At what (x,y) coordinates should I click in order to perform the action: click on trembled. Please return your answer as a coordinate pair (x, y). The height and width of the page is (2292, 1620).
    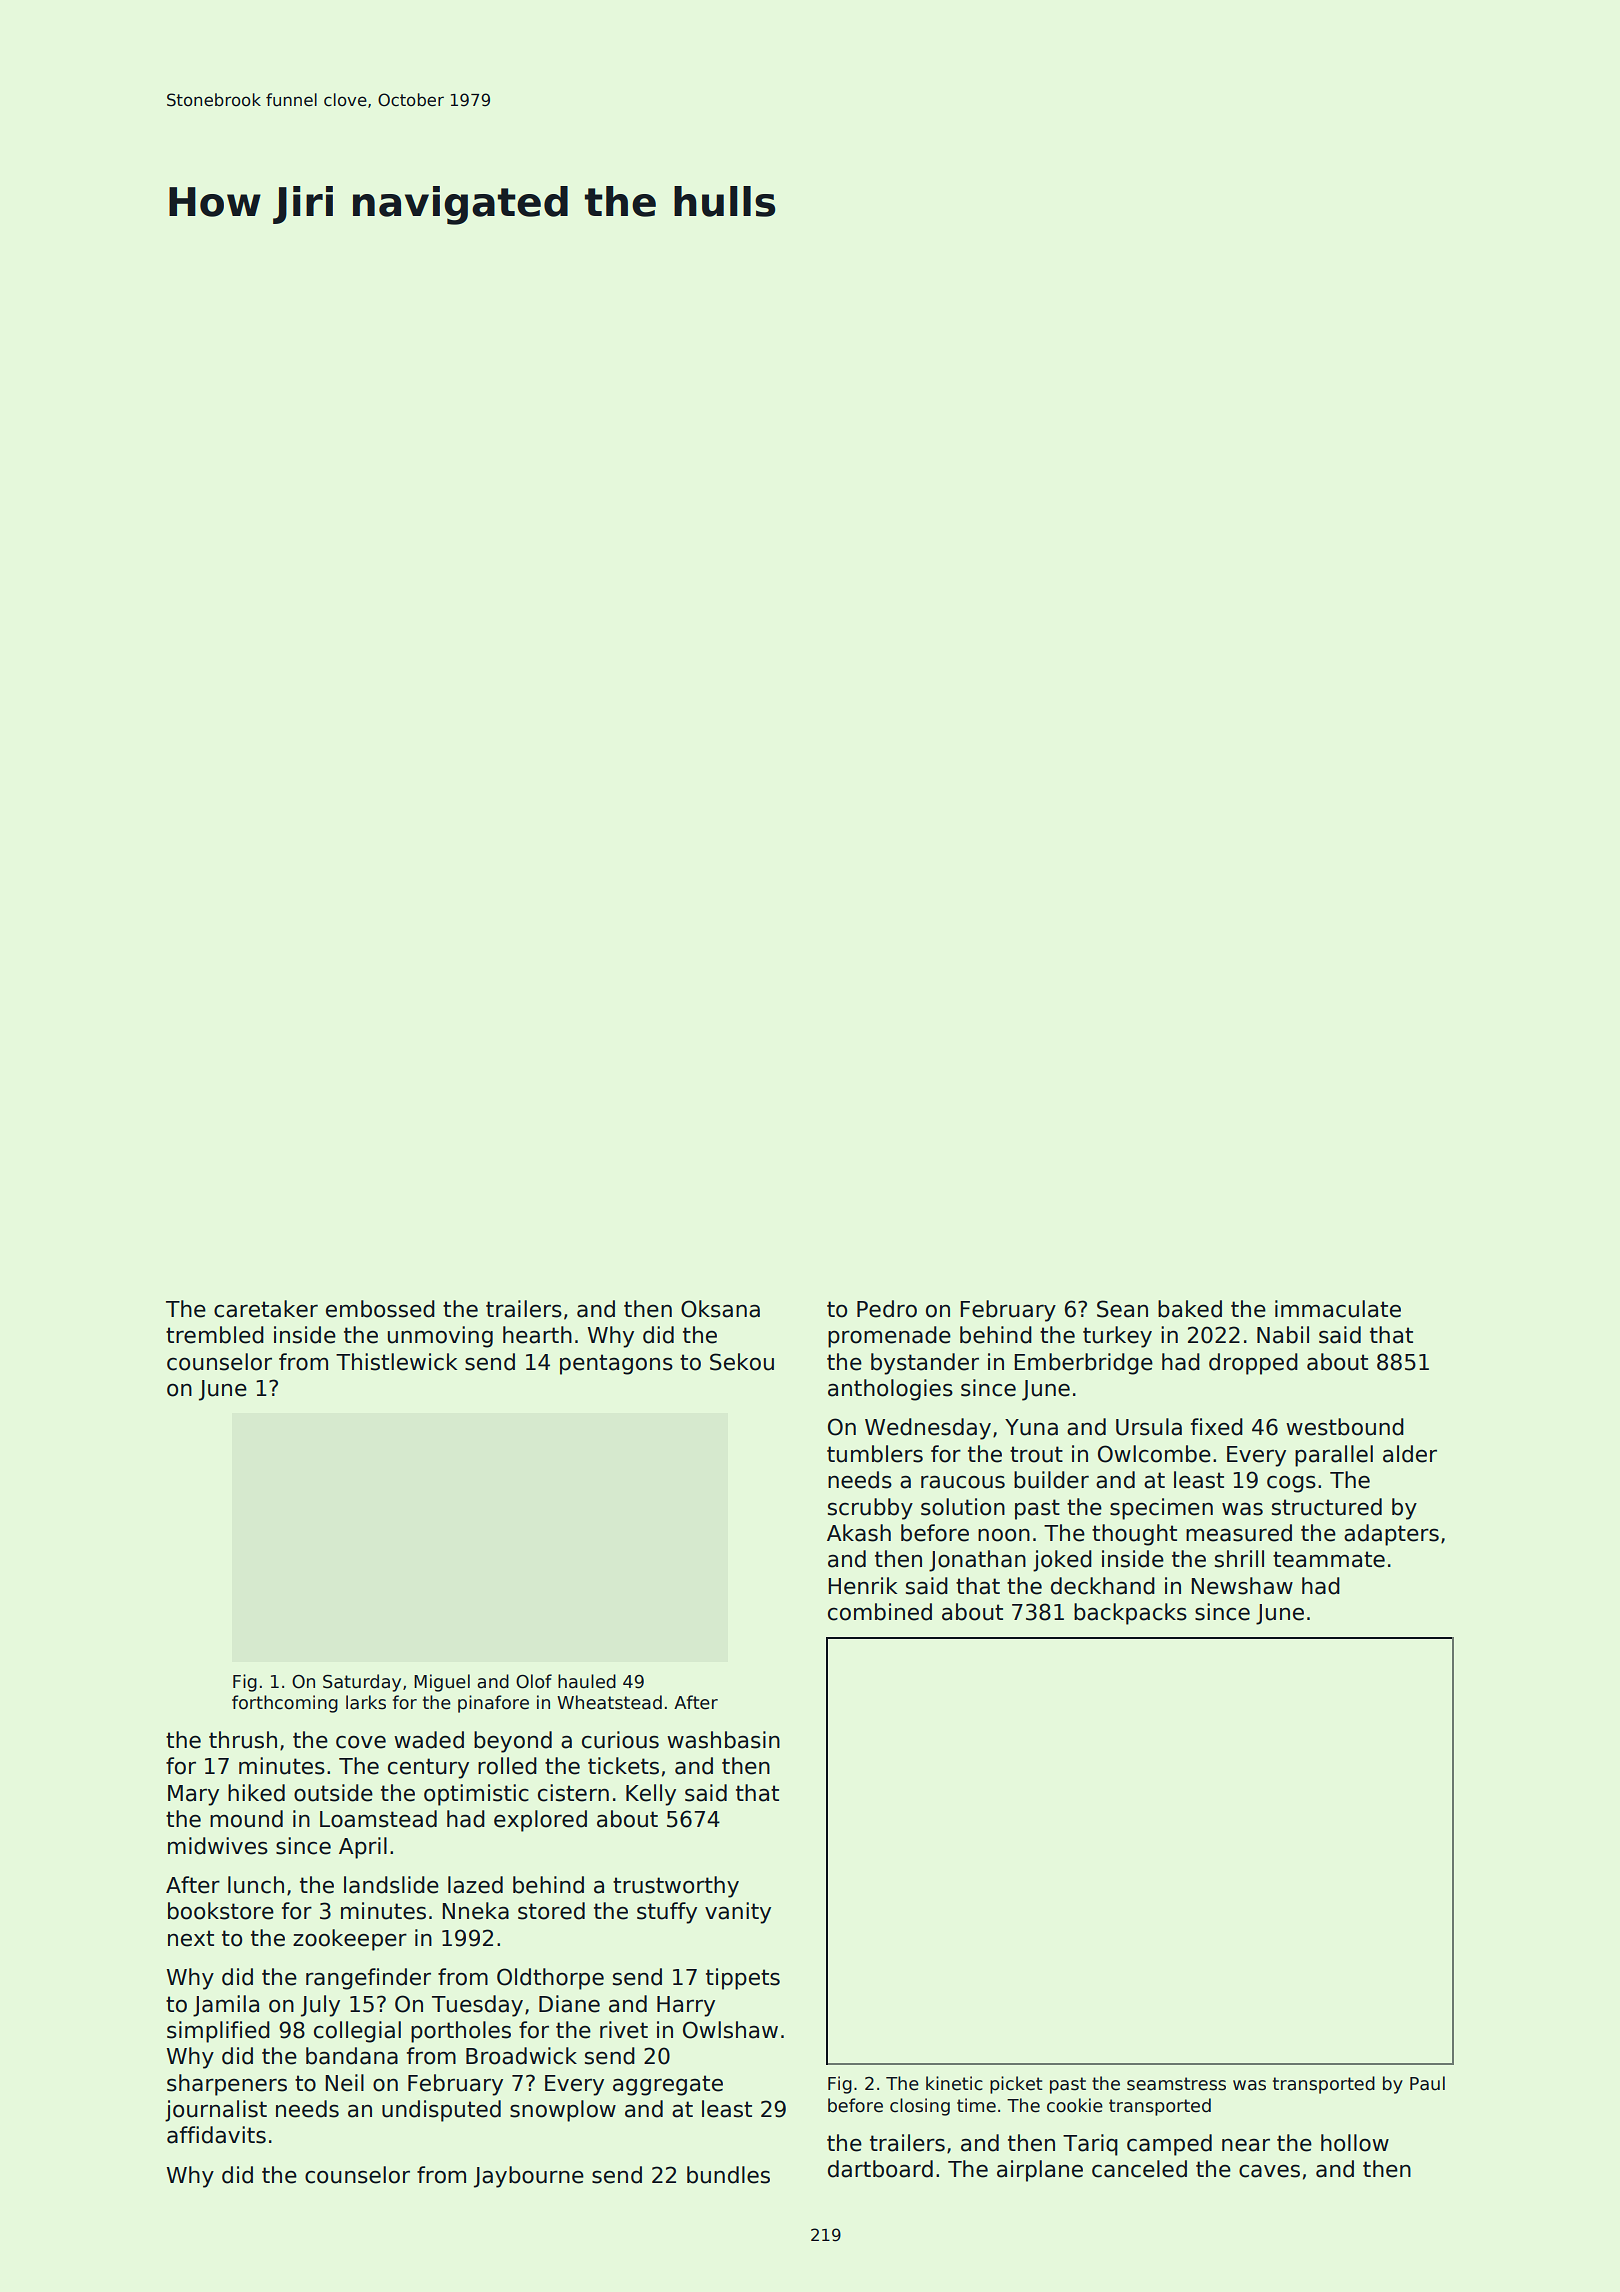
    Looking at the image, I should click on (215, 1335).
